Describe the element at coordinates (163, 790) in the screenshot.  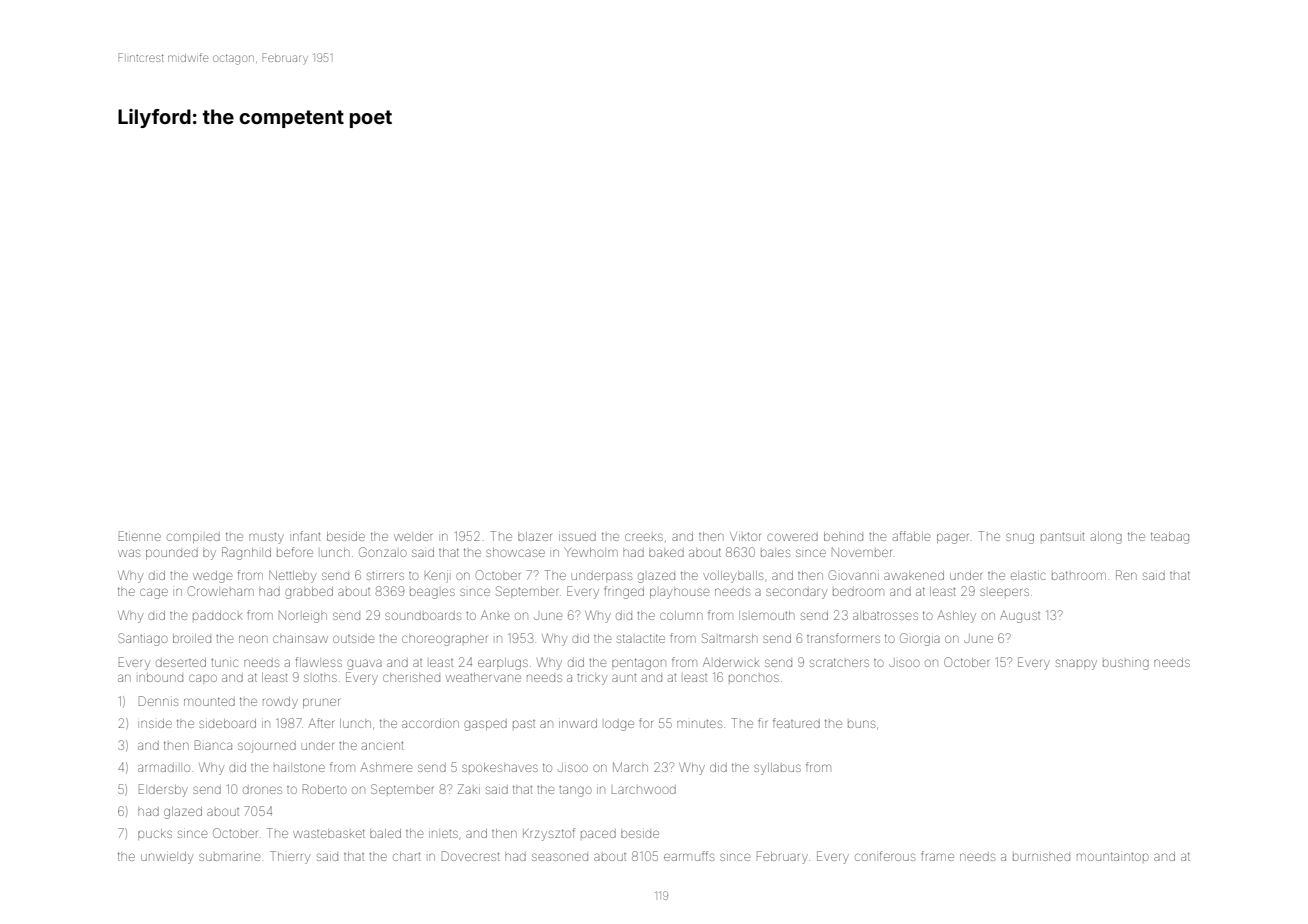
I see `Eldersby` at that location.
